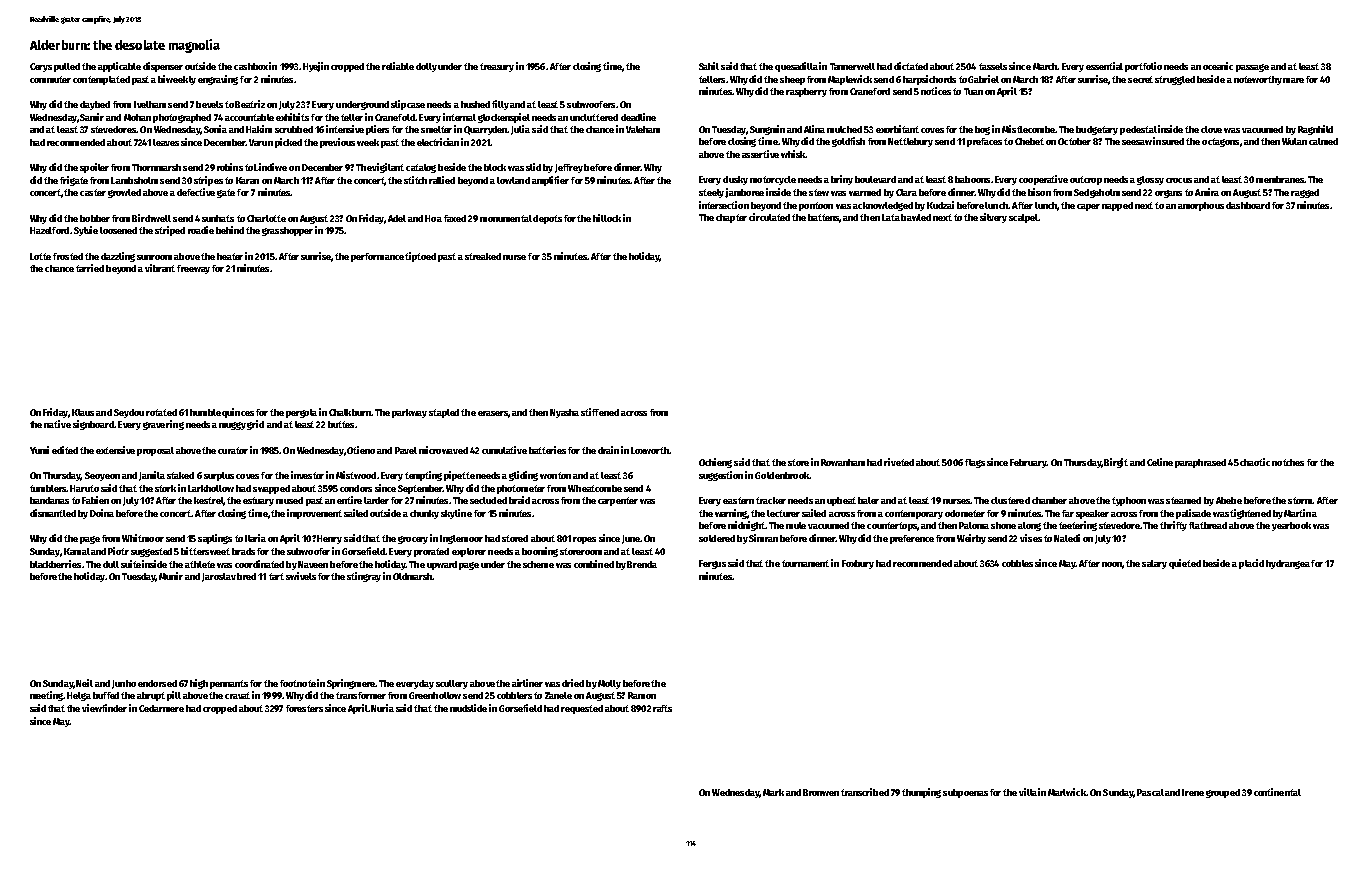 The image size is (1372, 887). I want to click on Fergus, so click(712, 564).
